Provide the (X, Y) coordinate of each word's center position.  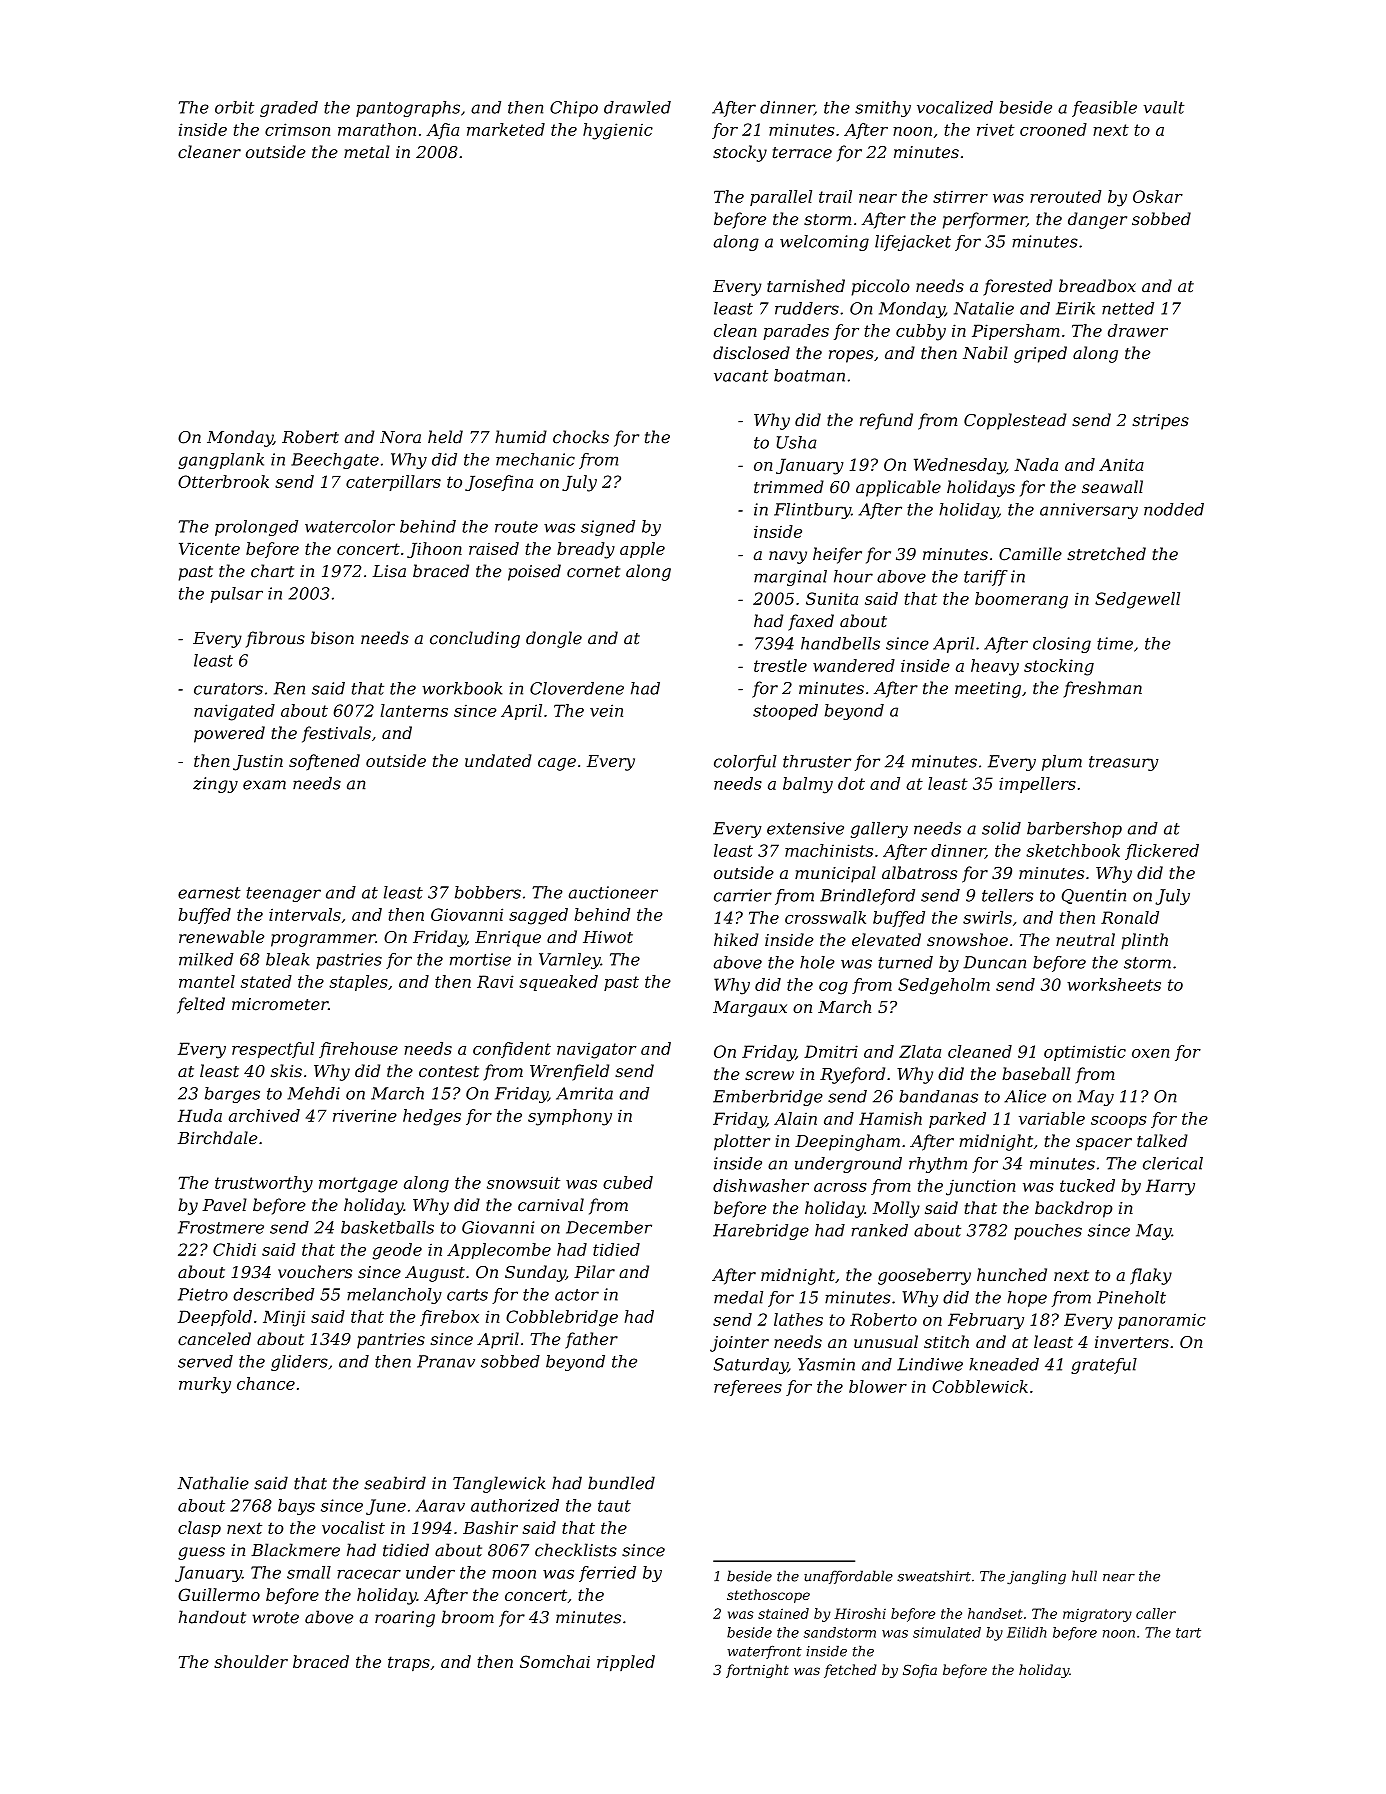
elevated (886, 939)
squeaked (558, 983)
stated (266, 981)
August (435, 1274)
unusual (886, 1341)
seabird (395, 1483)
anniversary (1089, 511)
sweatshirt (934, 1576)
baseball (1036, 1073)
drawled (637, 107)
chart (272, 571)
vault (1164, 107)
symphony (570, 1117)
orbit (234, 107)
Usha (797, 442)
